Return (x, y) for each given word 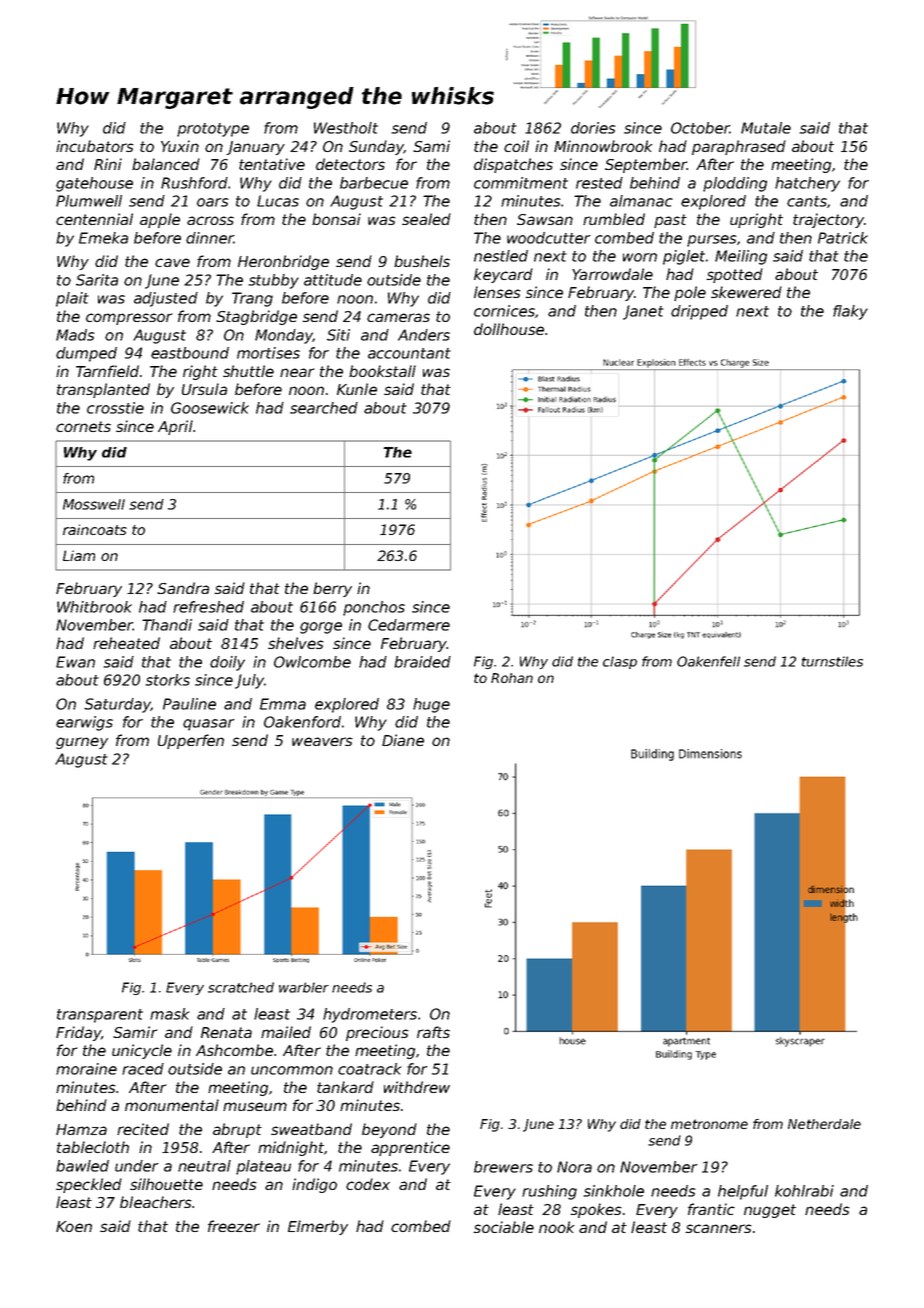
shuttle (248, 371)
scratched (241, 987)
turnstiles (832, 661)
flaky (850, 312)
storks (168, 680)
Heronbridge (283, 262)
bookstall (382, 371)
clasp (620, 662)
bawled (82, 1166)
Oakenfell (708, 661)
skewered (746, 292)
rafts (433, 1032)
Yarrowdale (612, 274)
